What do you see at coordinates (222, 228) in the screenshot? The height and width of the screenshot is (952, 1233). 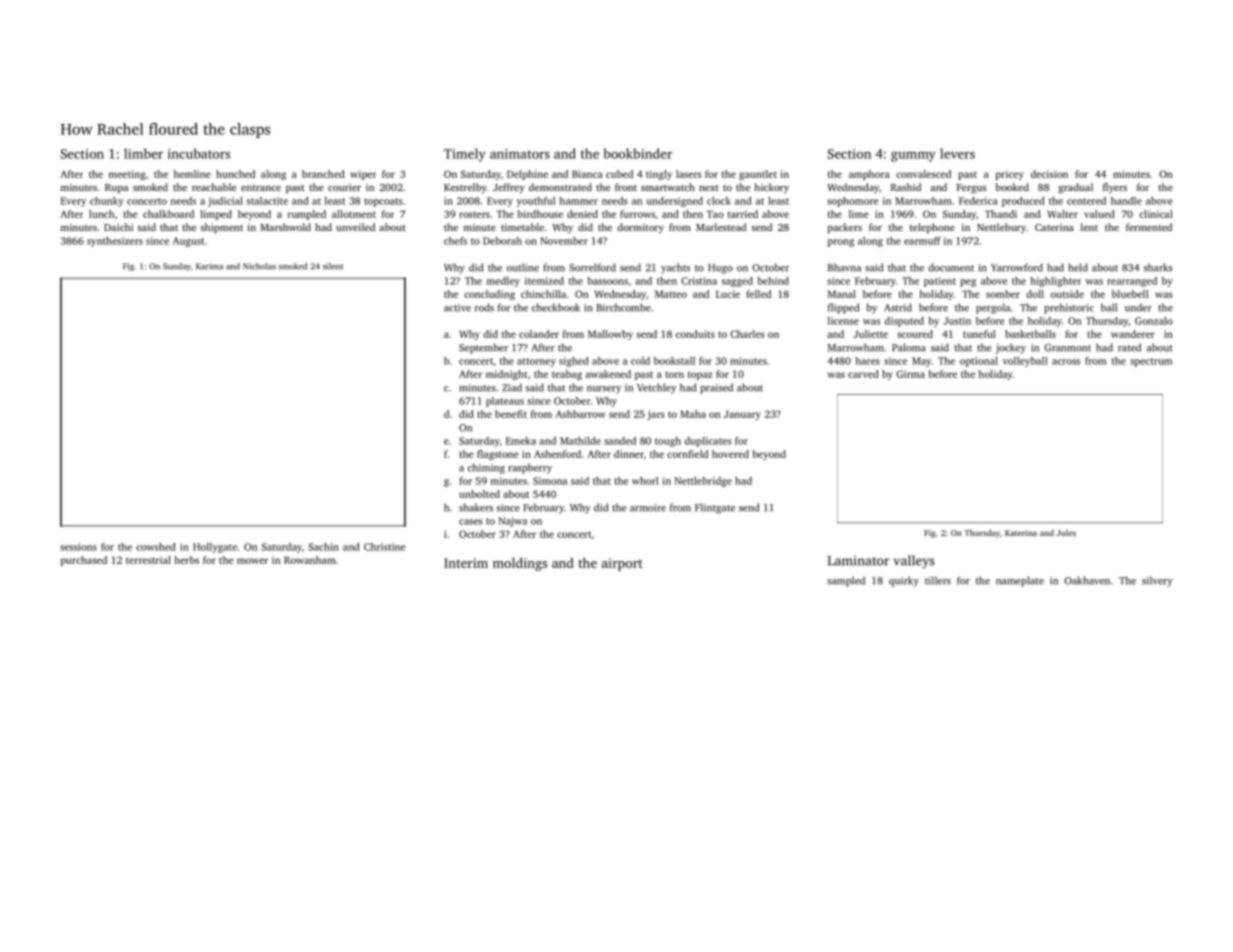 I see `shipment` at bounding box center [222, 228].
